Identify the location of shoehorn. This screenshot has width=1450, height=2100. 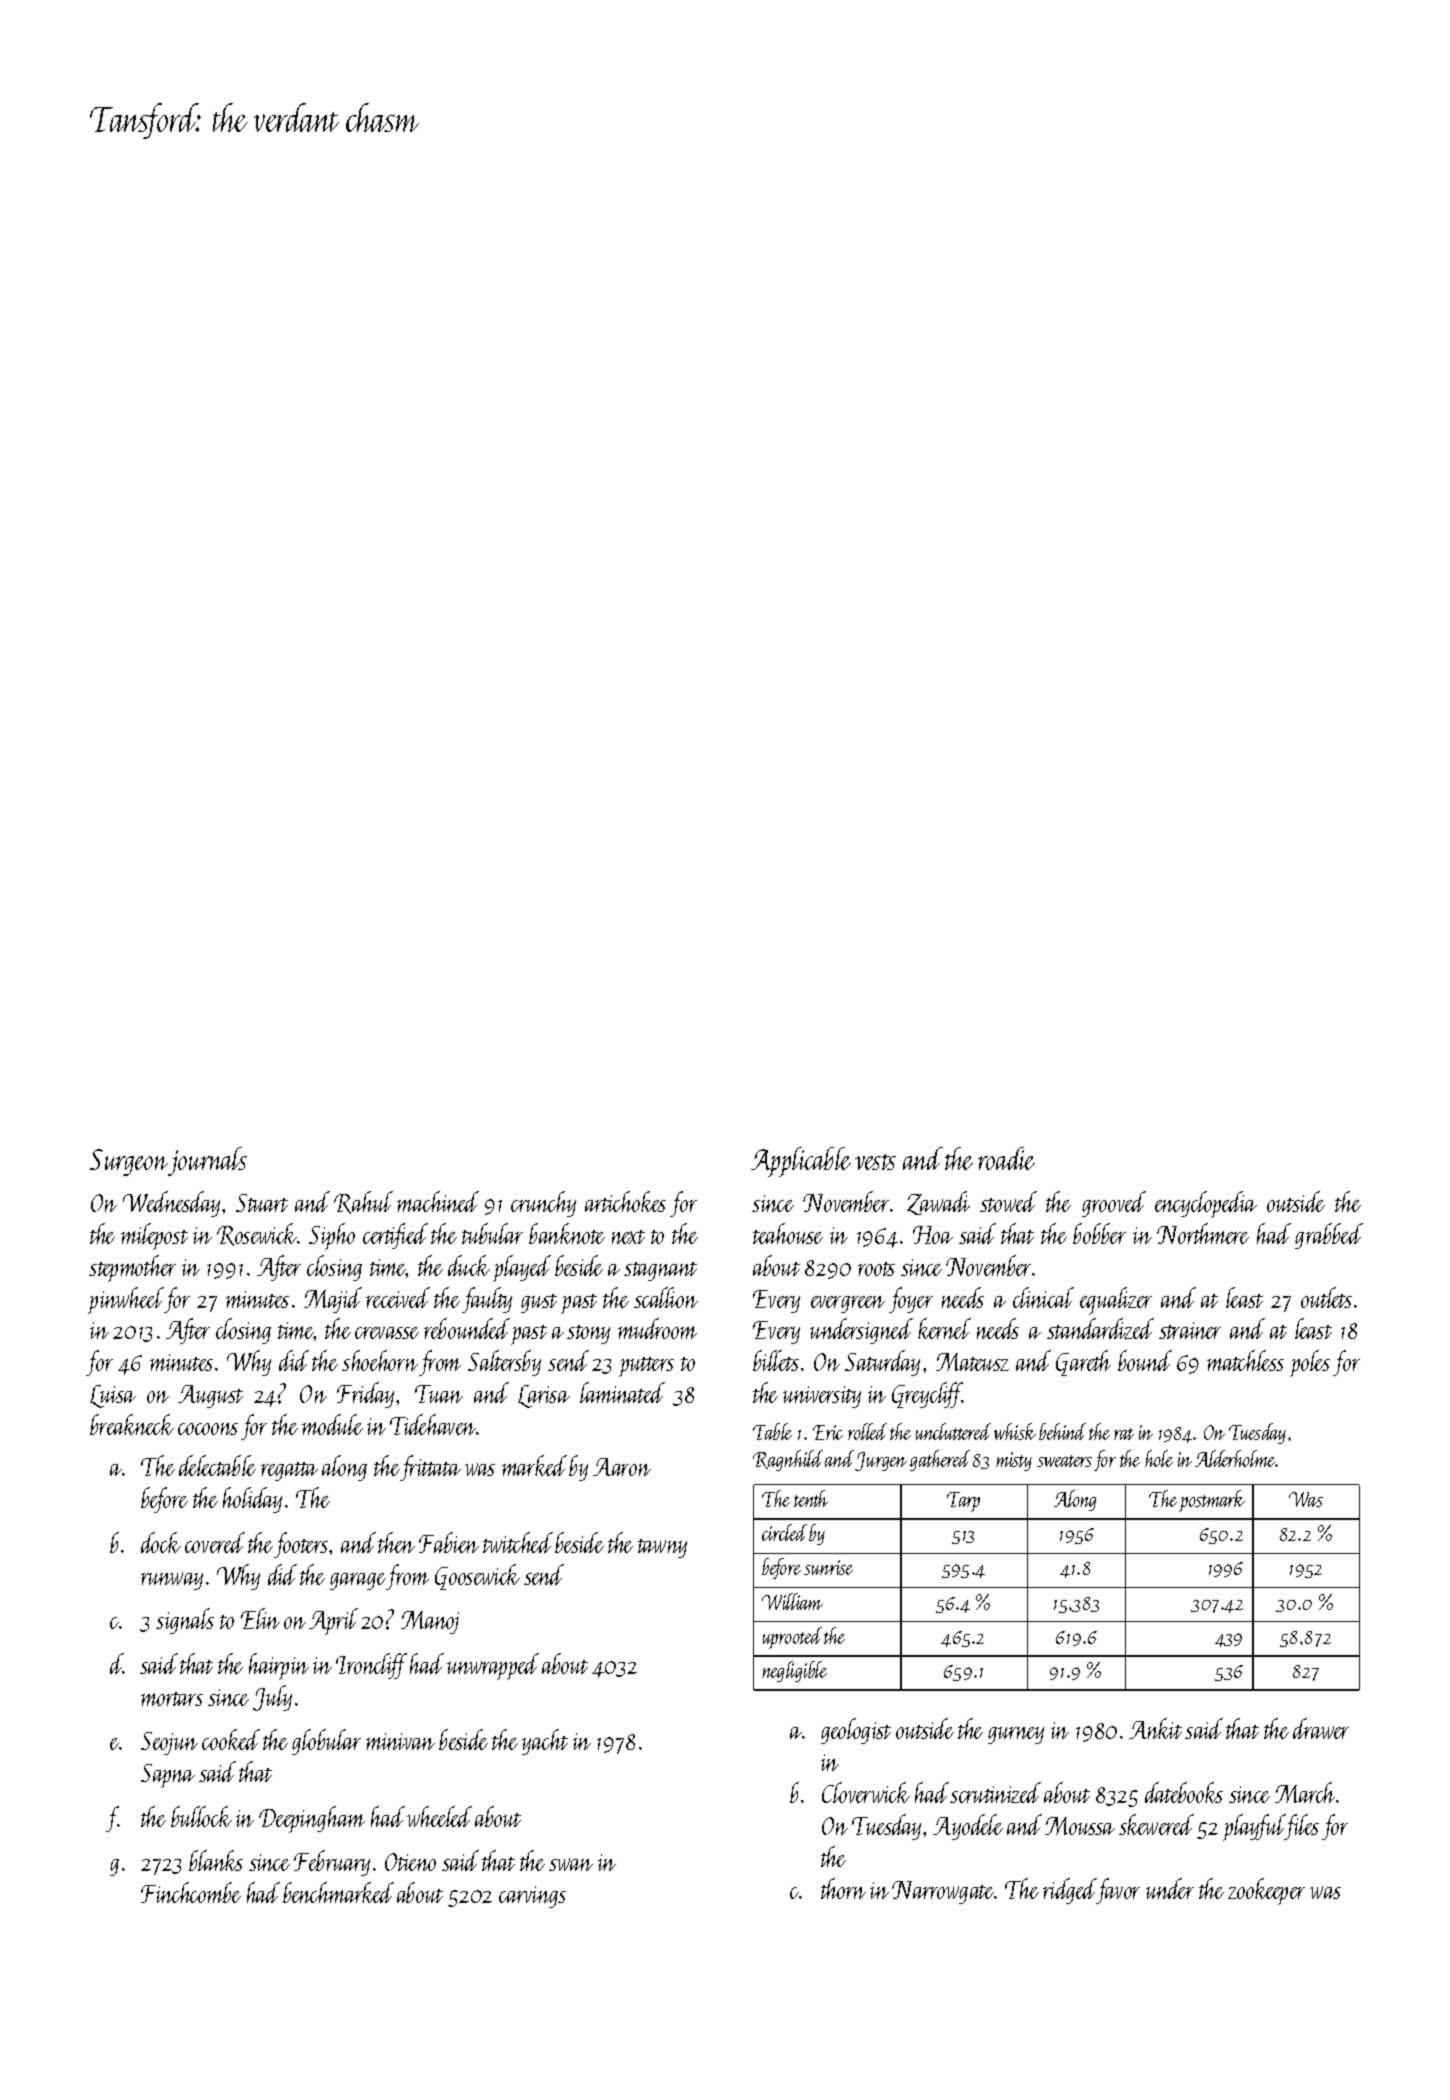
(380, 1360).
